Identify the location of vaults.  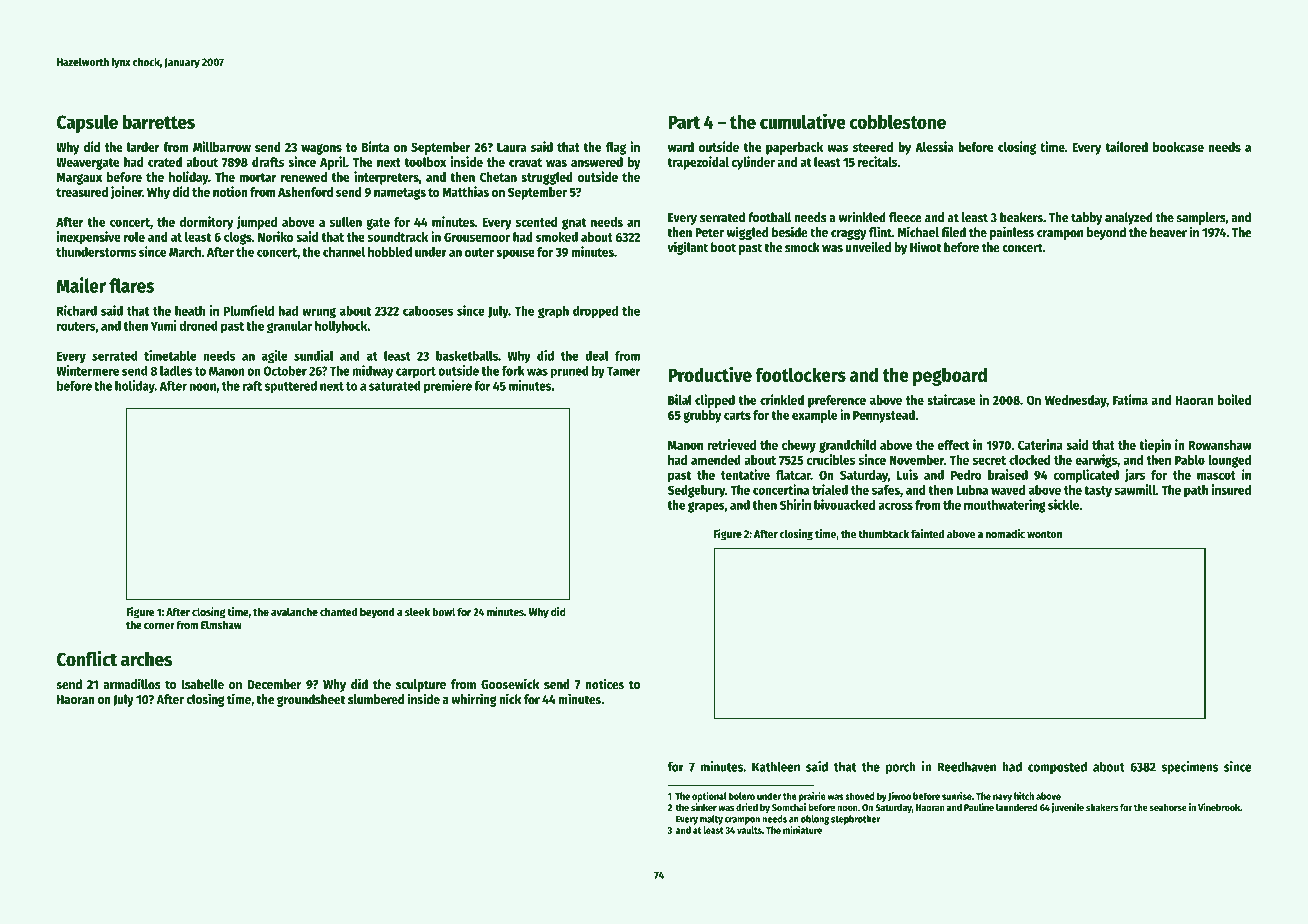
(749, 830).
